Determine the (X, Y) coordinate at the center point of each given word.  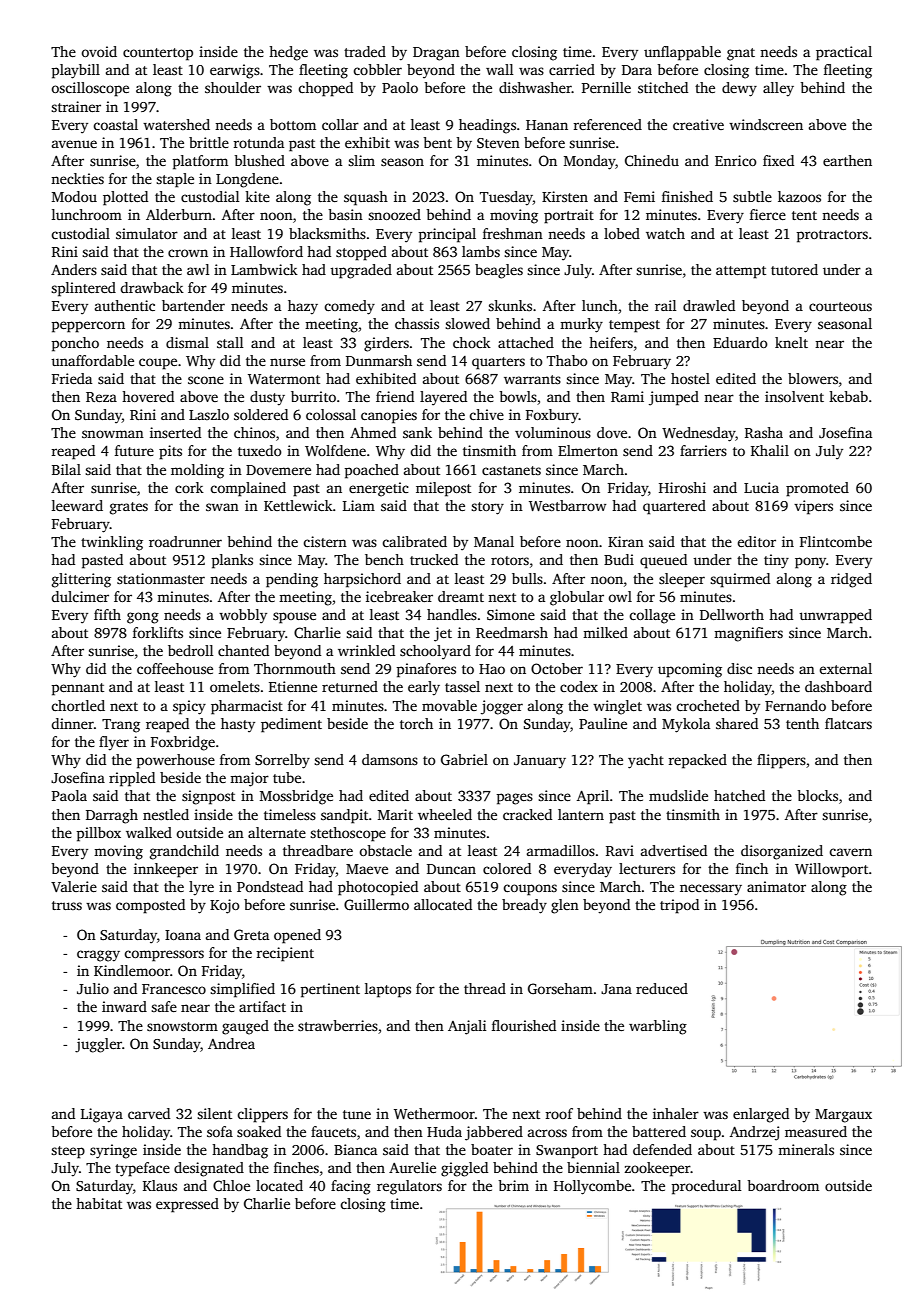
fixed (778, 160)
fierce (768, 214)
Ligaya (102, 1115)
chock (472, 342)
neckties (77, 178)
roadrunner (185, 541)
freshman (513, 233)
